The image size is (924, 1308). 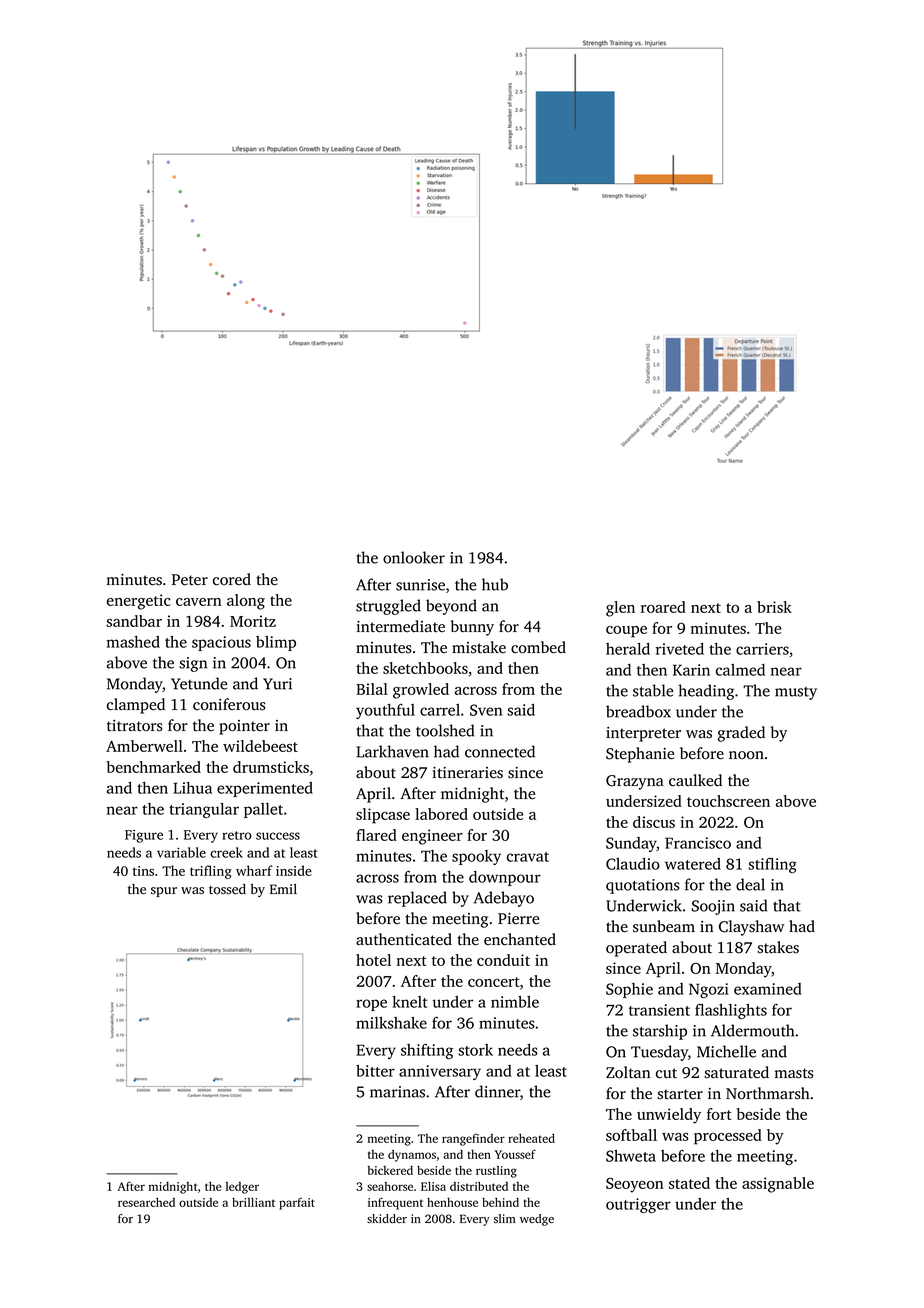 What do you see at coordinates (154, 767) in the image?
I see `benchmarked` at bounding box center [154, 767].
